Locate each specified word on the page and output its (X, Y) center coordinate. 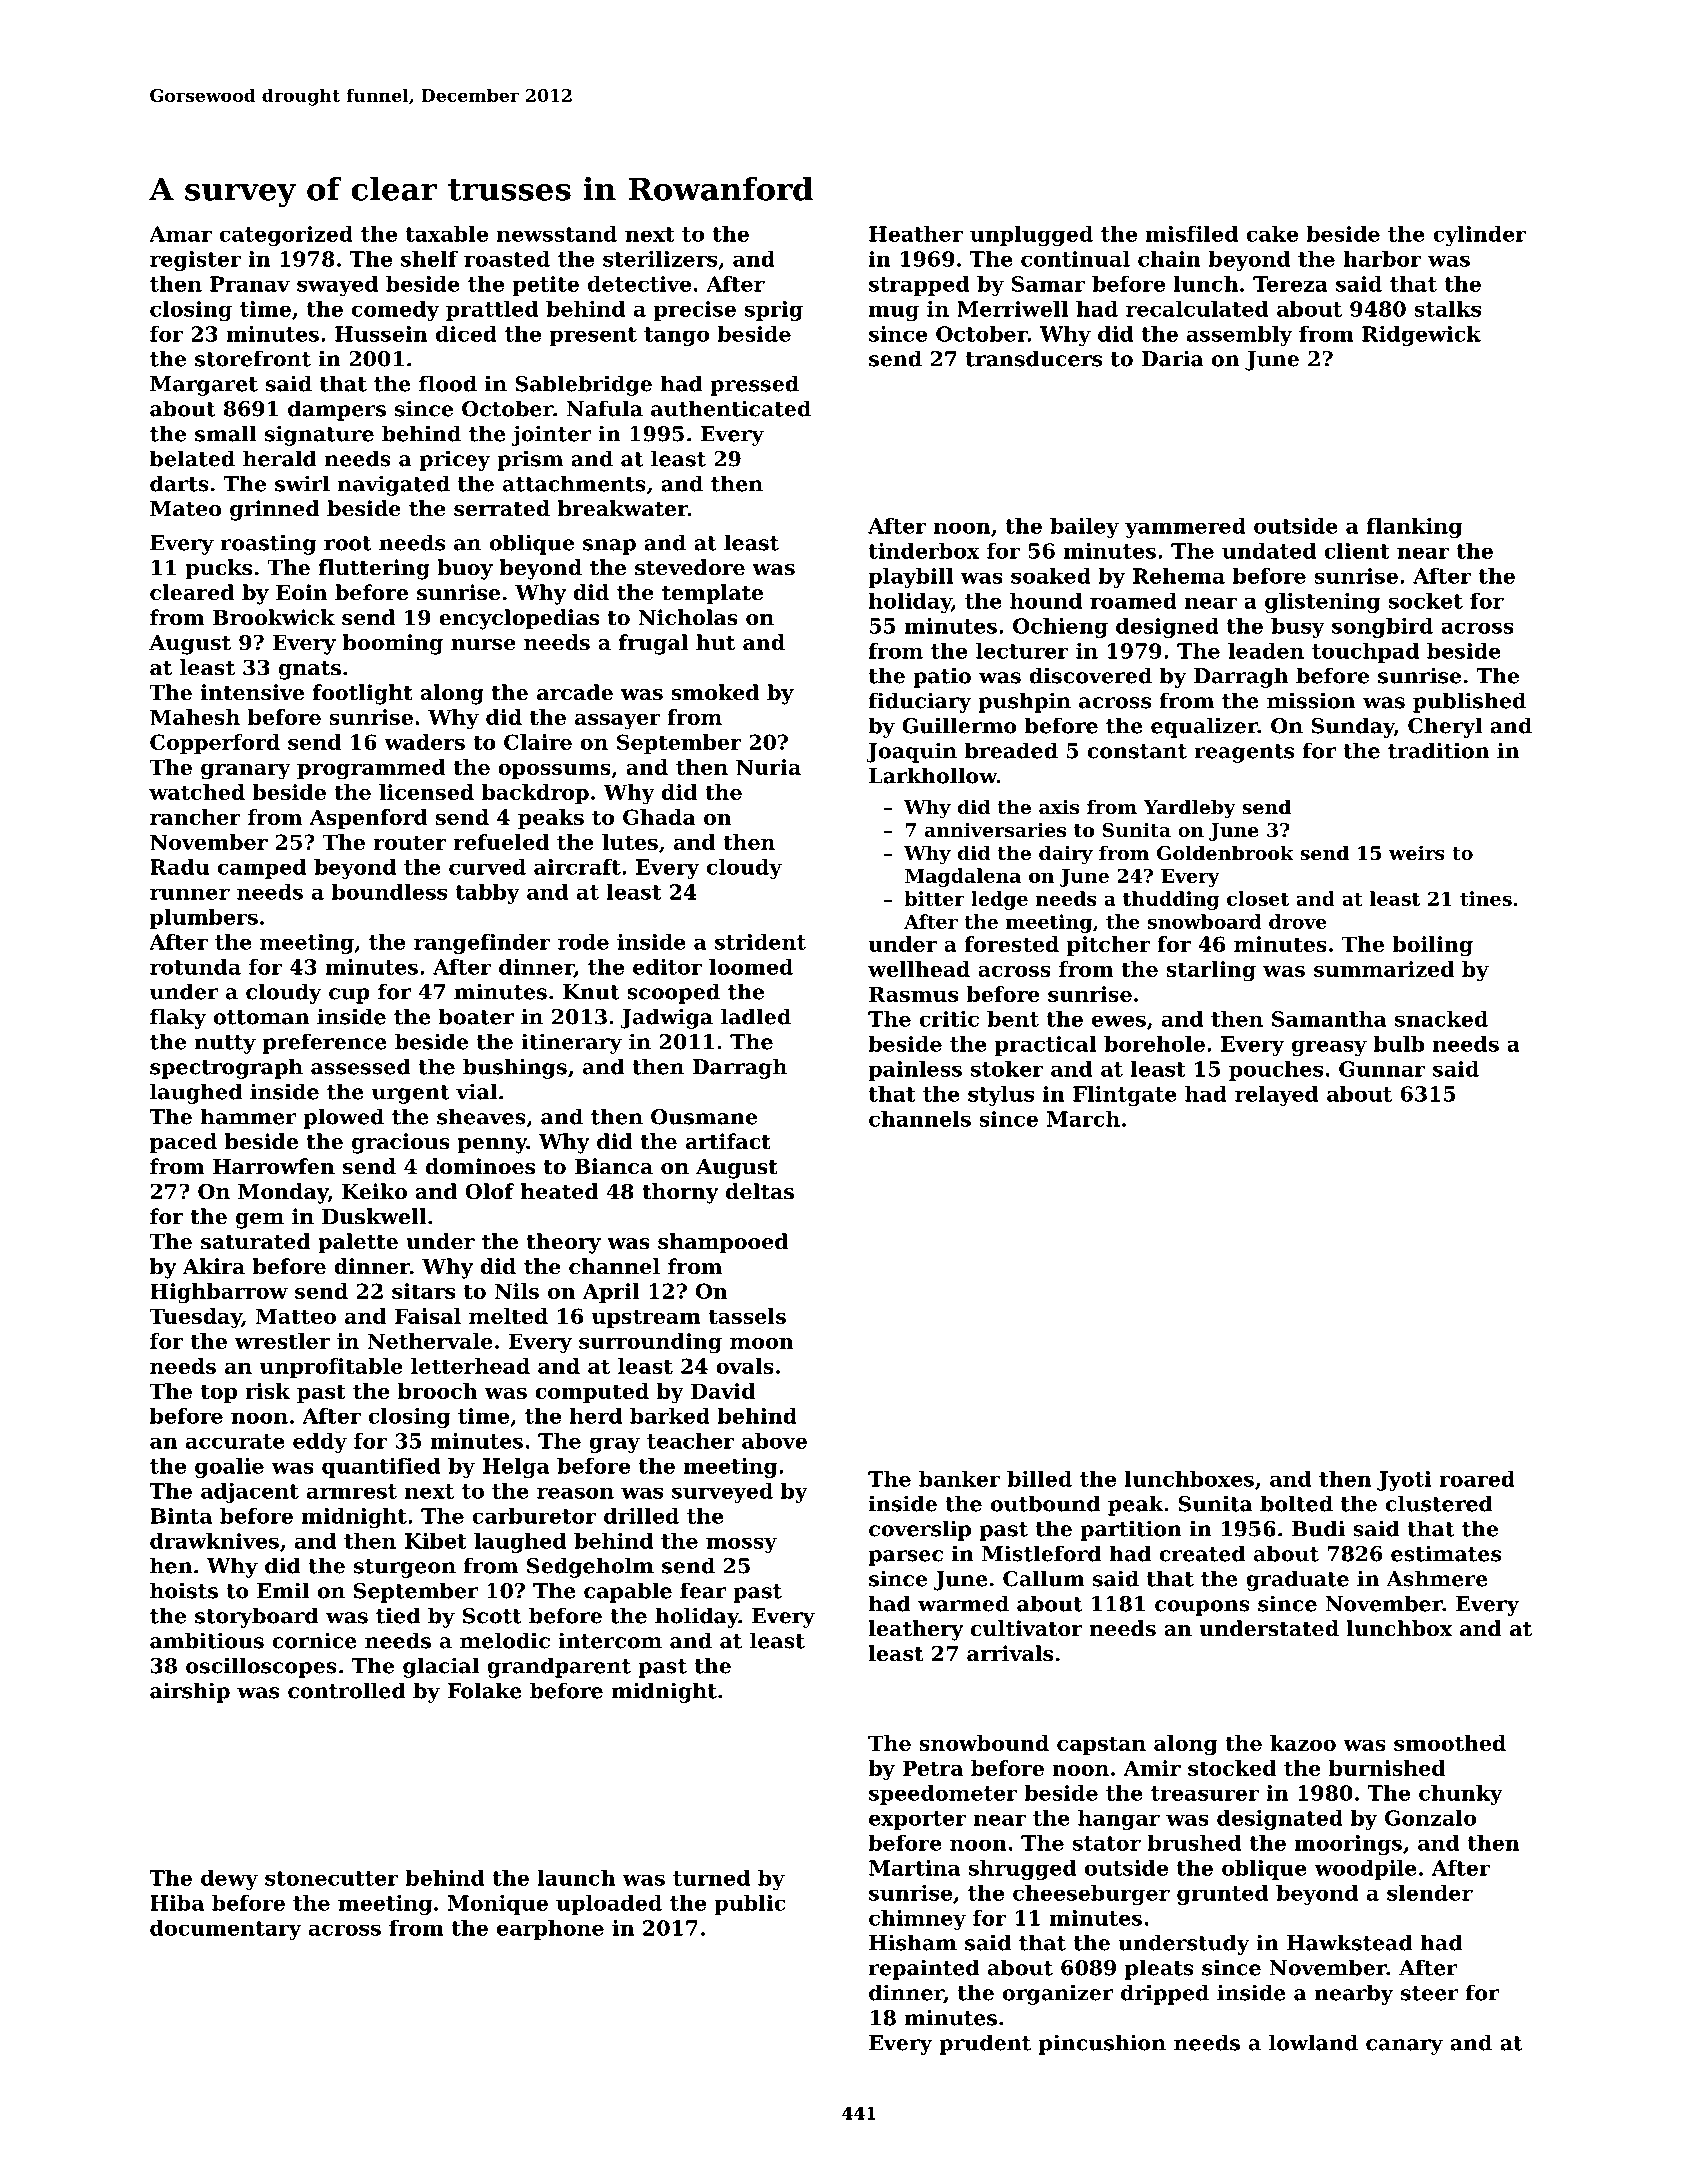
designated (1280, 1820)
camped (262, 869)
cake (1272, 234)
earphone (550, 1930)
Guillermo (959, 725)
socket (1426, 601)
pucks (218, 569)
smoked (715, 692)
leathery (916, 1630)
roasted (507, 259)
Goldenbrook (1225, 852)
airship (190, 1692)
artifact (728, 1141)
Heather (916, 234)
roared (1477, 1479)
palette (358, 1243)
